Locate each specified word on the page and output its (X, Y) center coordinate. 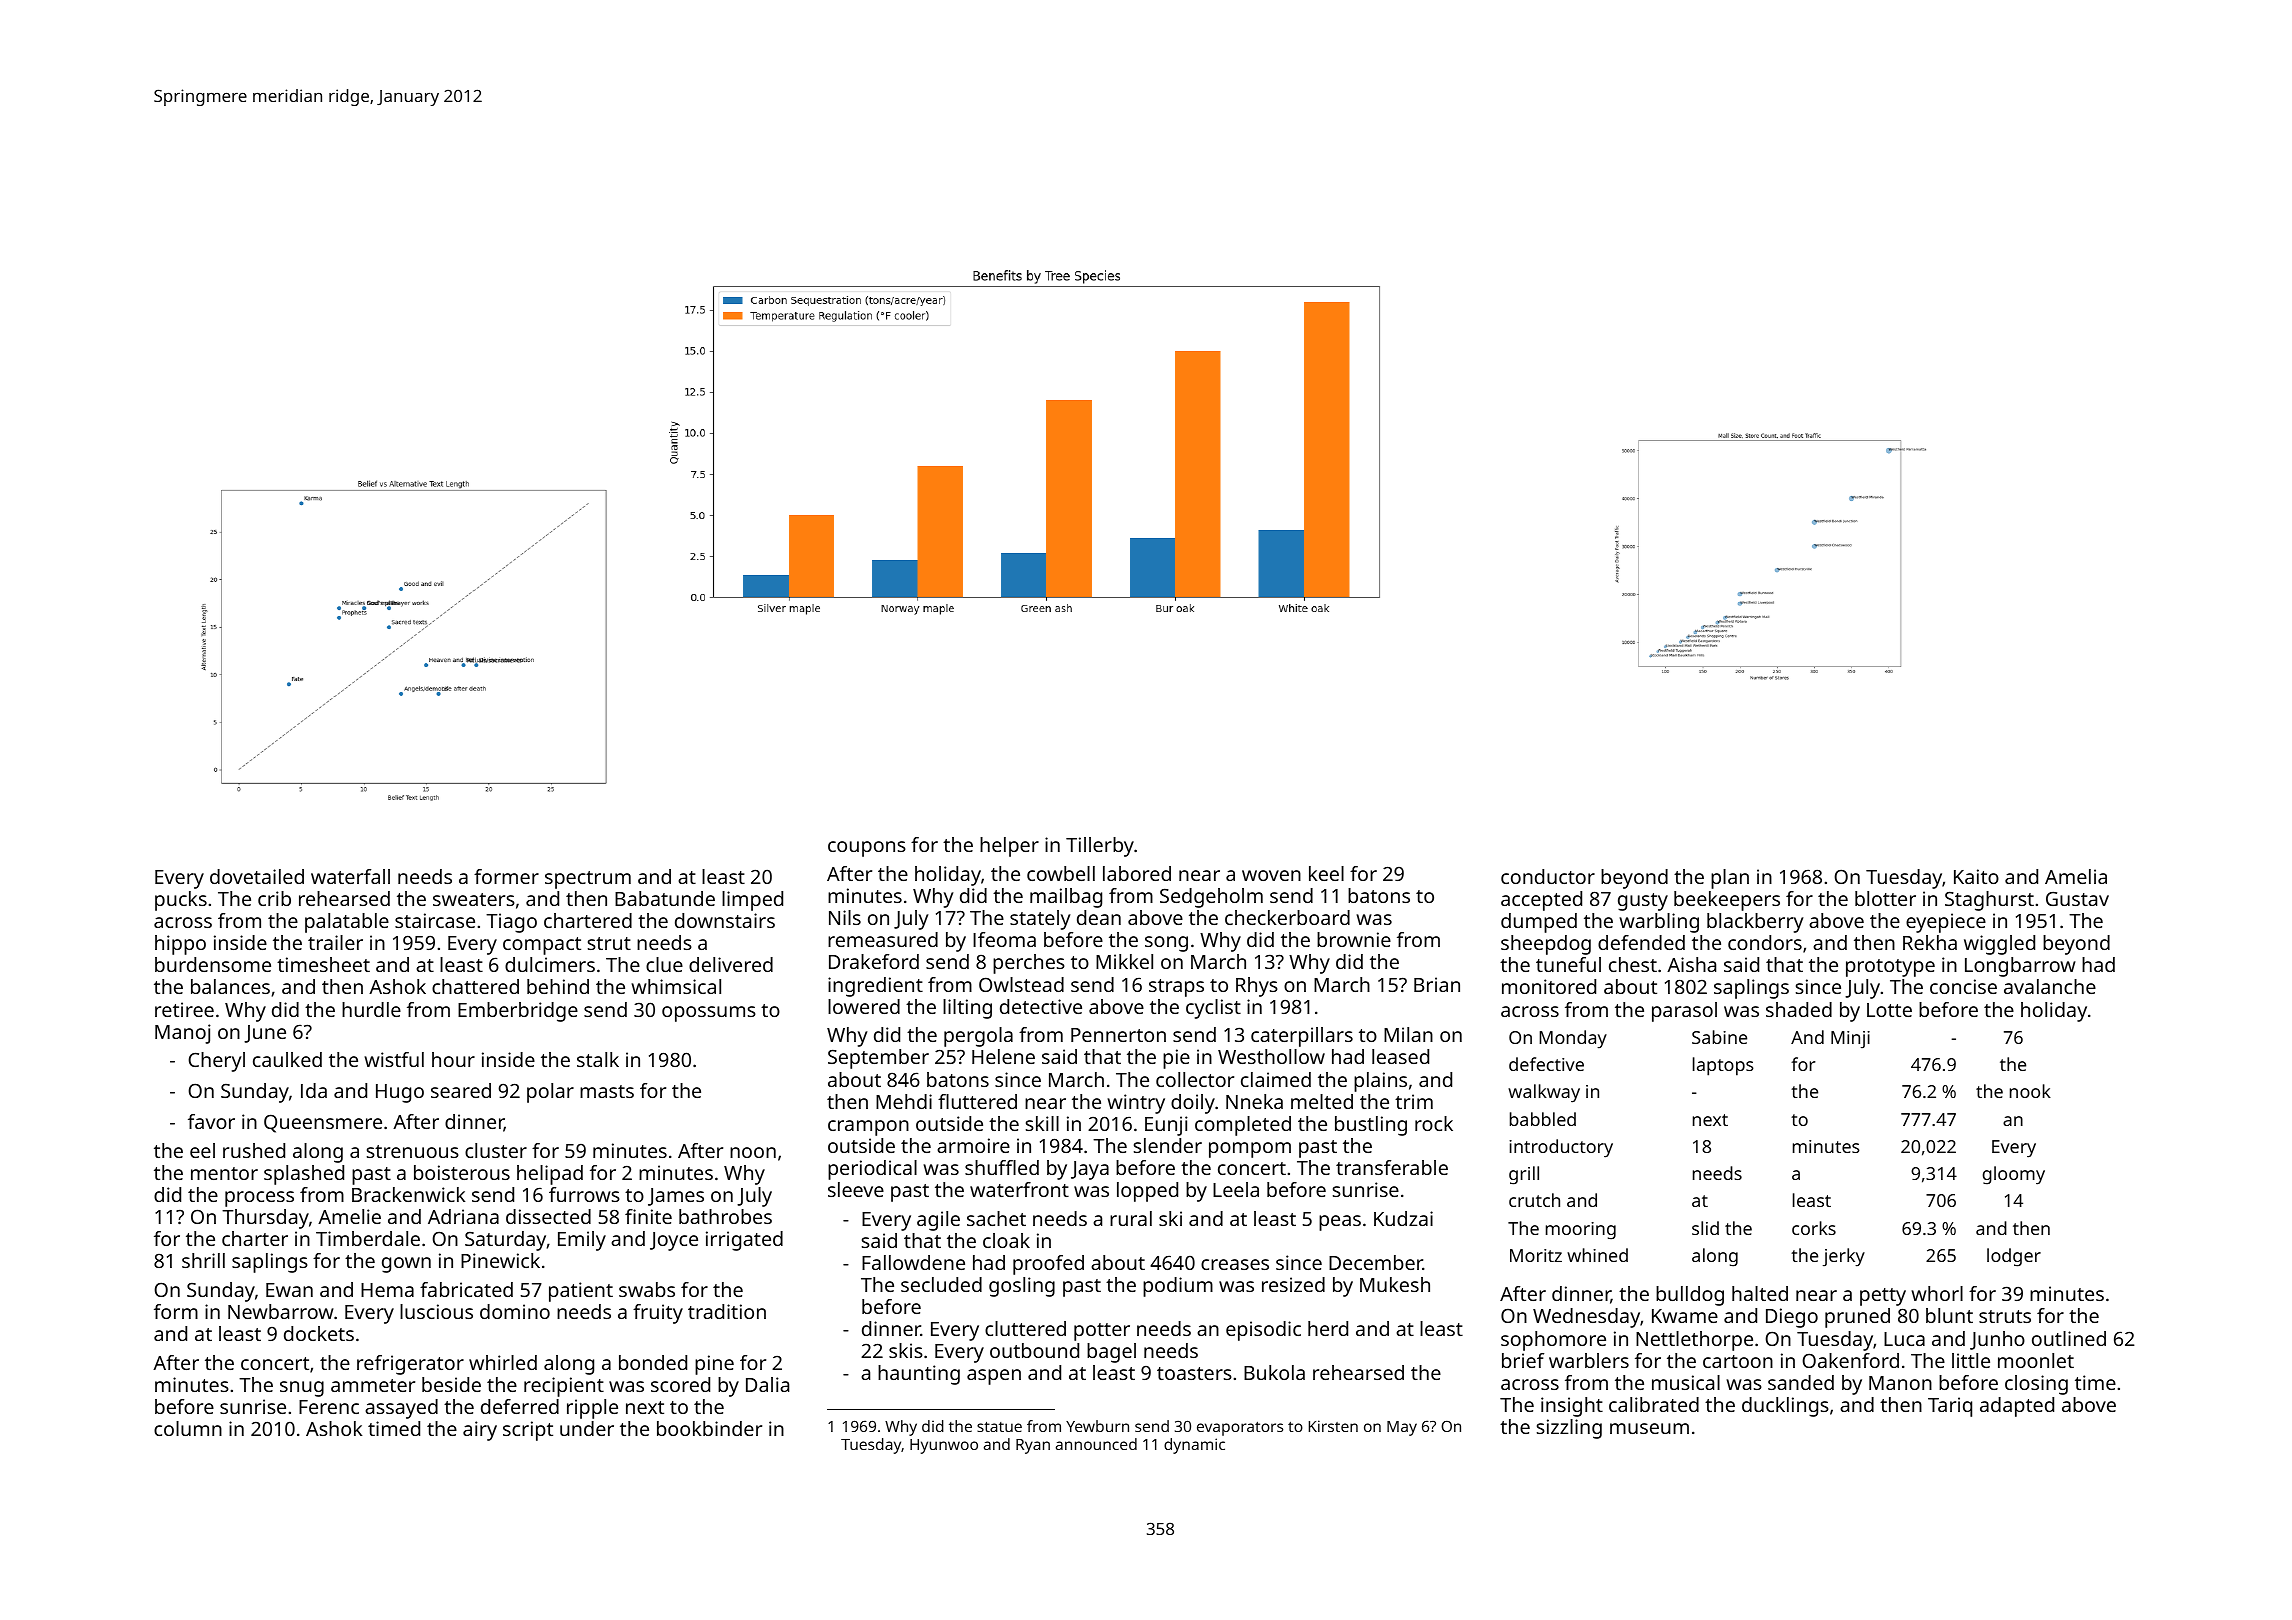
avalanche (2050, 986)
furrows (584, 1194)
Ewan (289, 1290)
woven (1271, 875)
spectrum (588, 880)
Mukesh (1395, 1284)
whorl (1937, 1293)
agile (938, 1221)
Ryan (1033, 1446)
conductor (1548, 876)
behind (558, 986)
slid (1705, 1228)
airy (480, 1431)
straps (1176, 988)
